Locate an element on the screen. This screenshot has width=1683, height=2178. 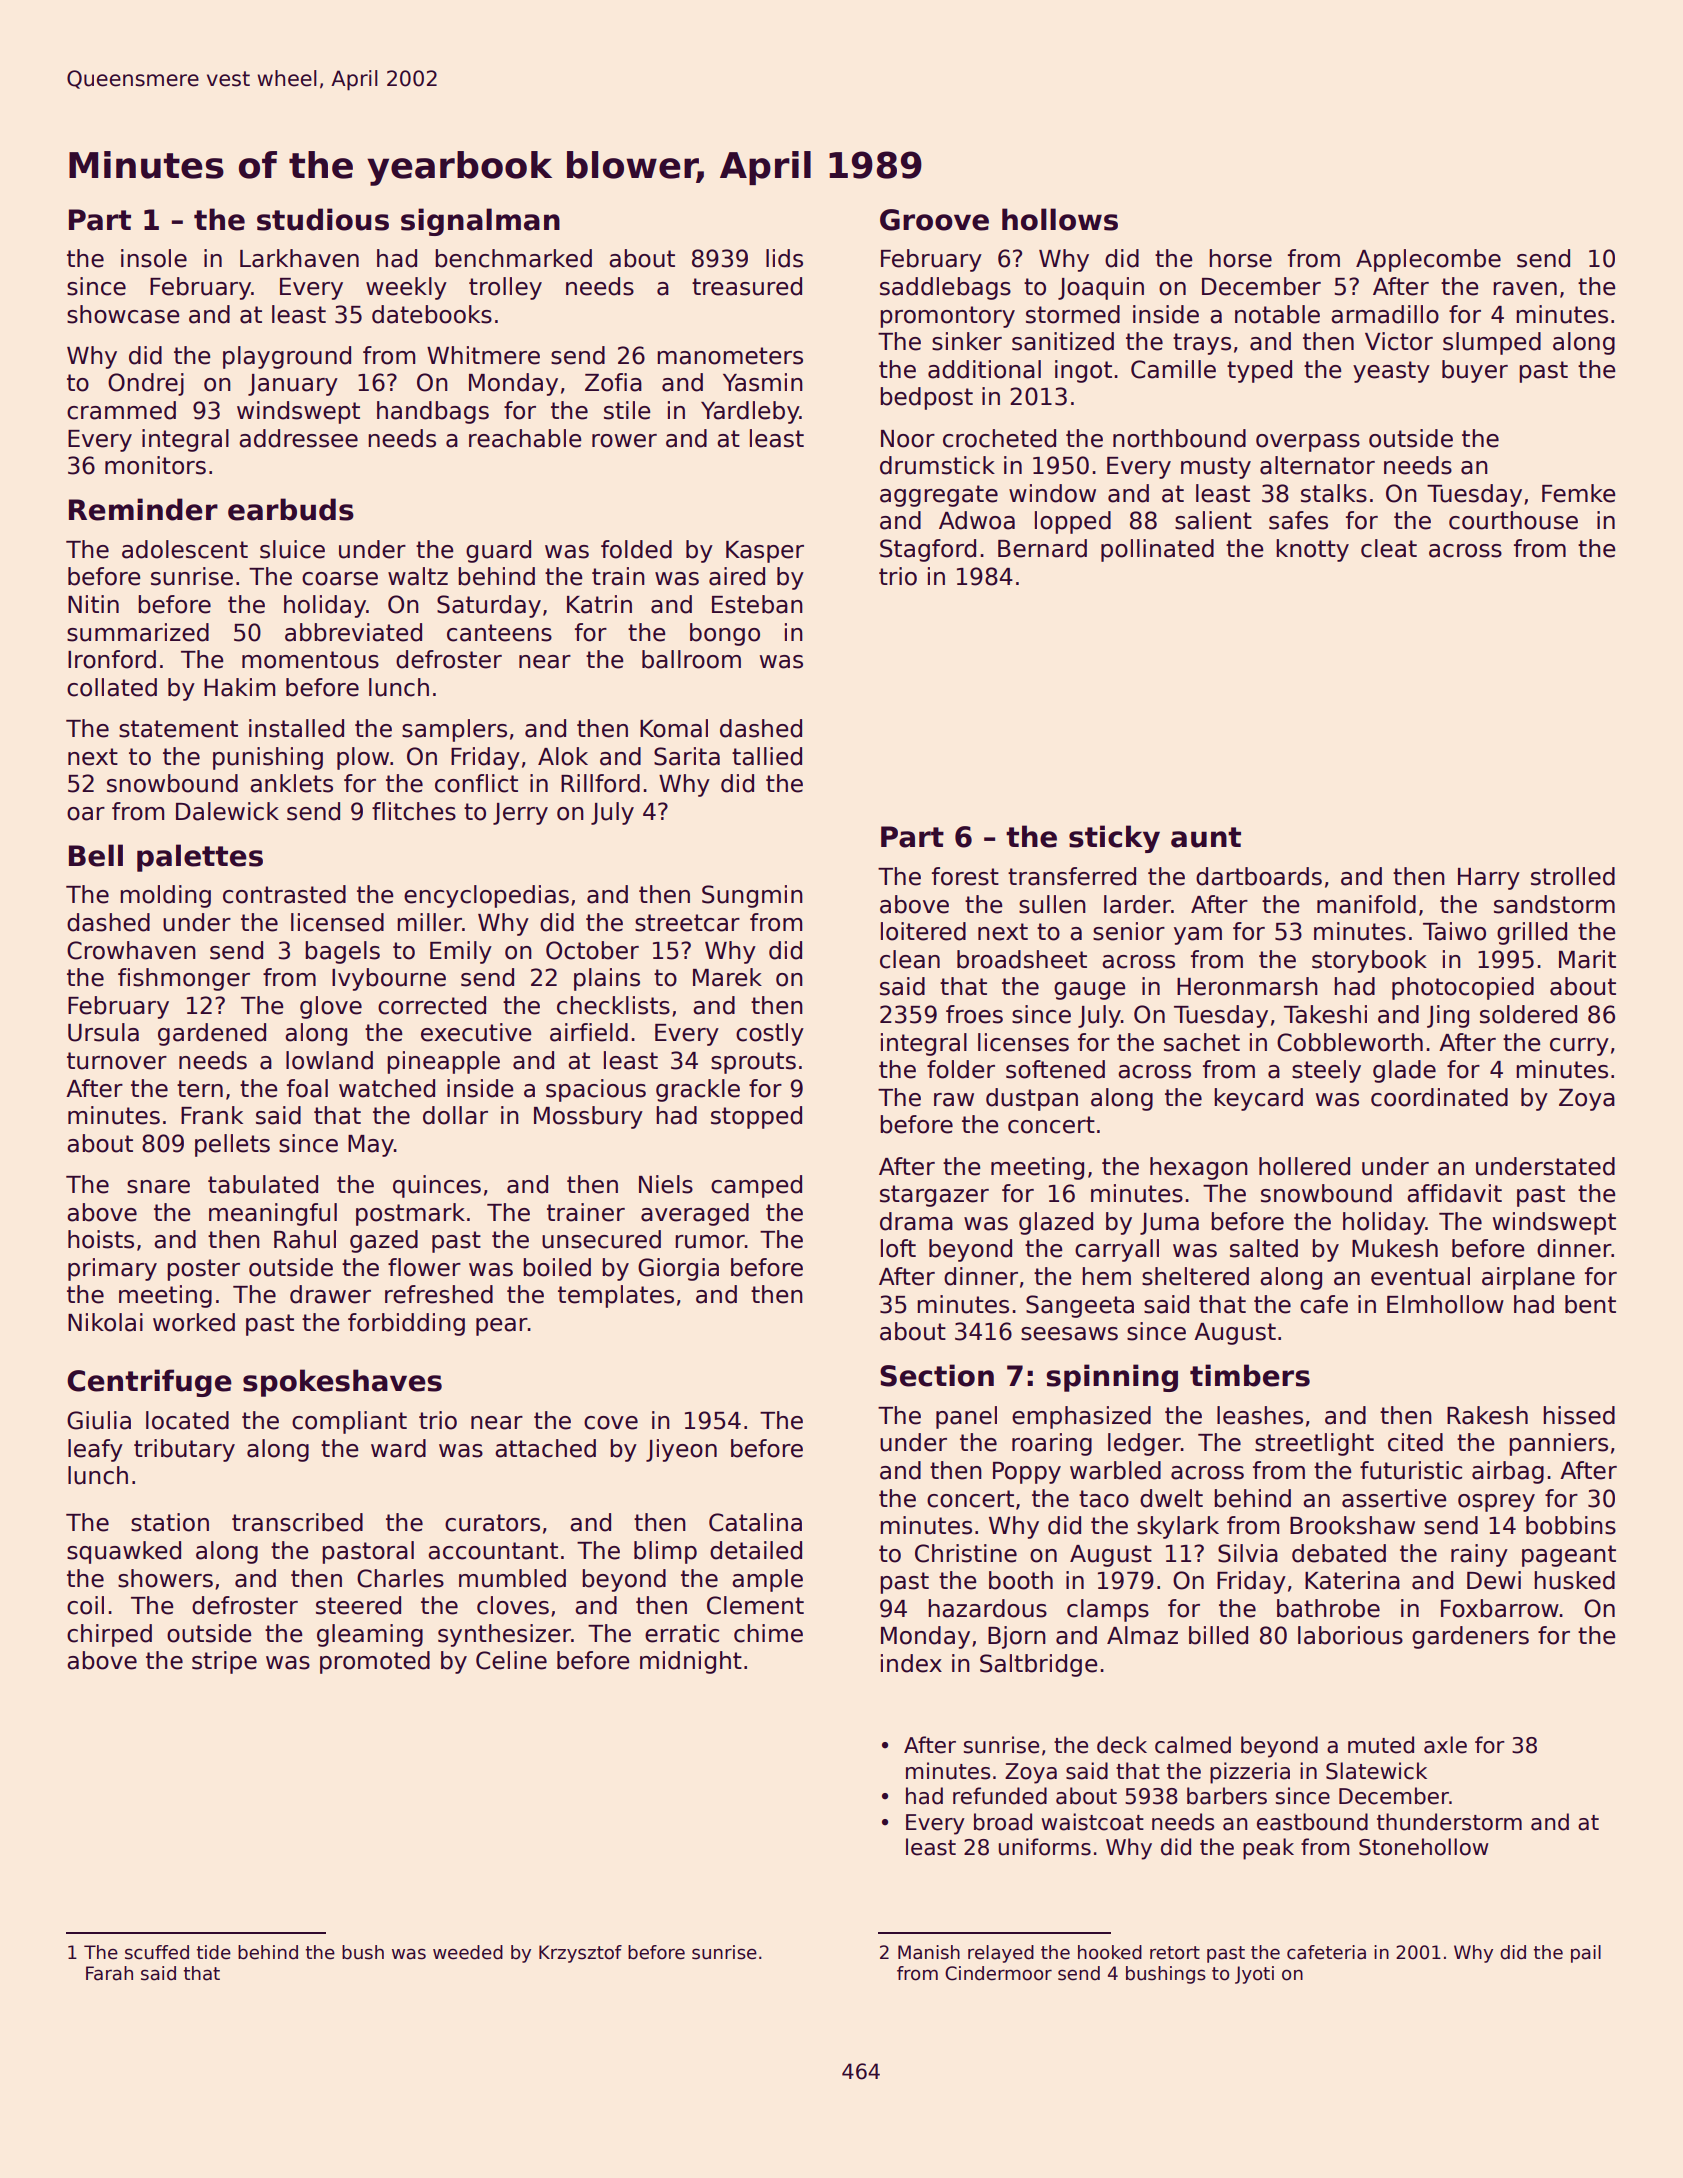
pail is located at coordinates (1586, 1954).
